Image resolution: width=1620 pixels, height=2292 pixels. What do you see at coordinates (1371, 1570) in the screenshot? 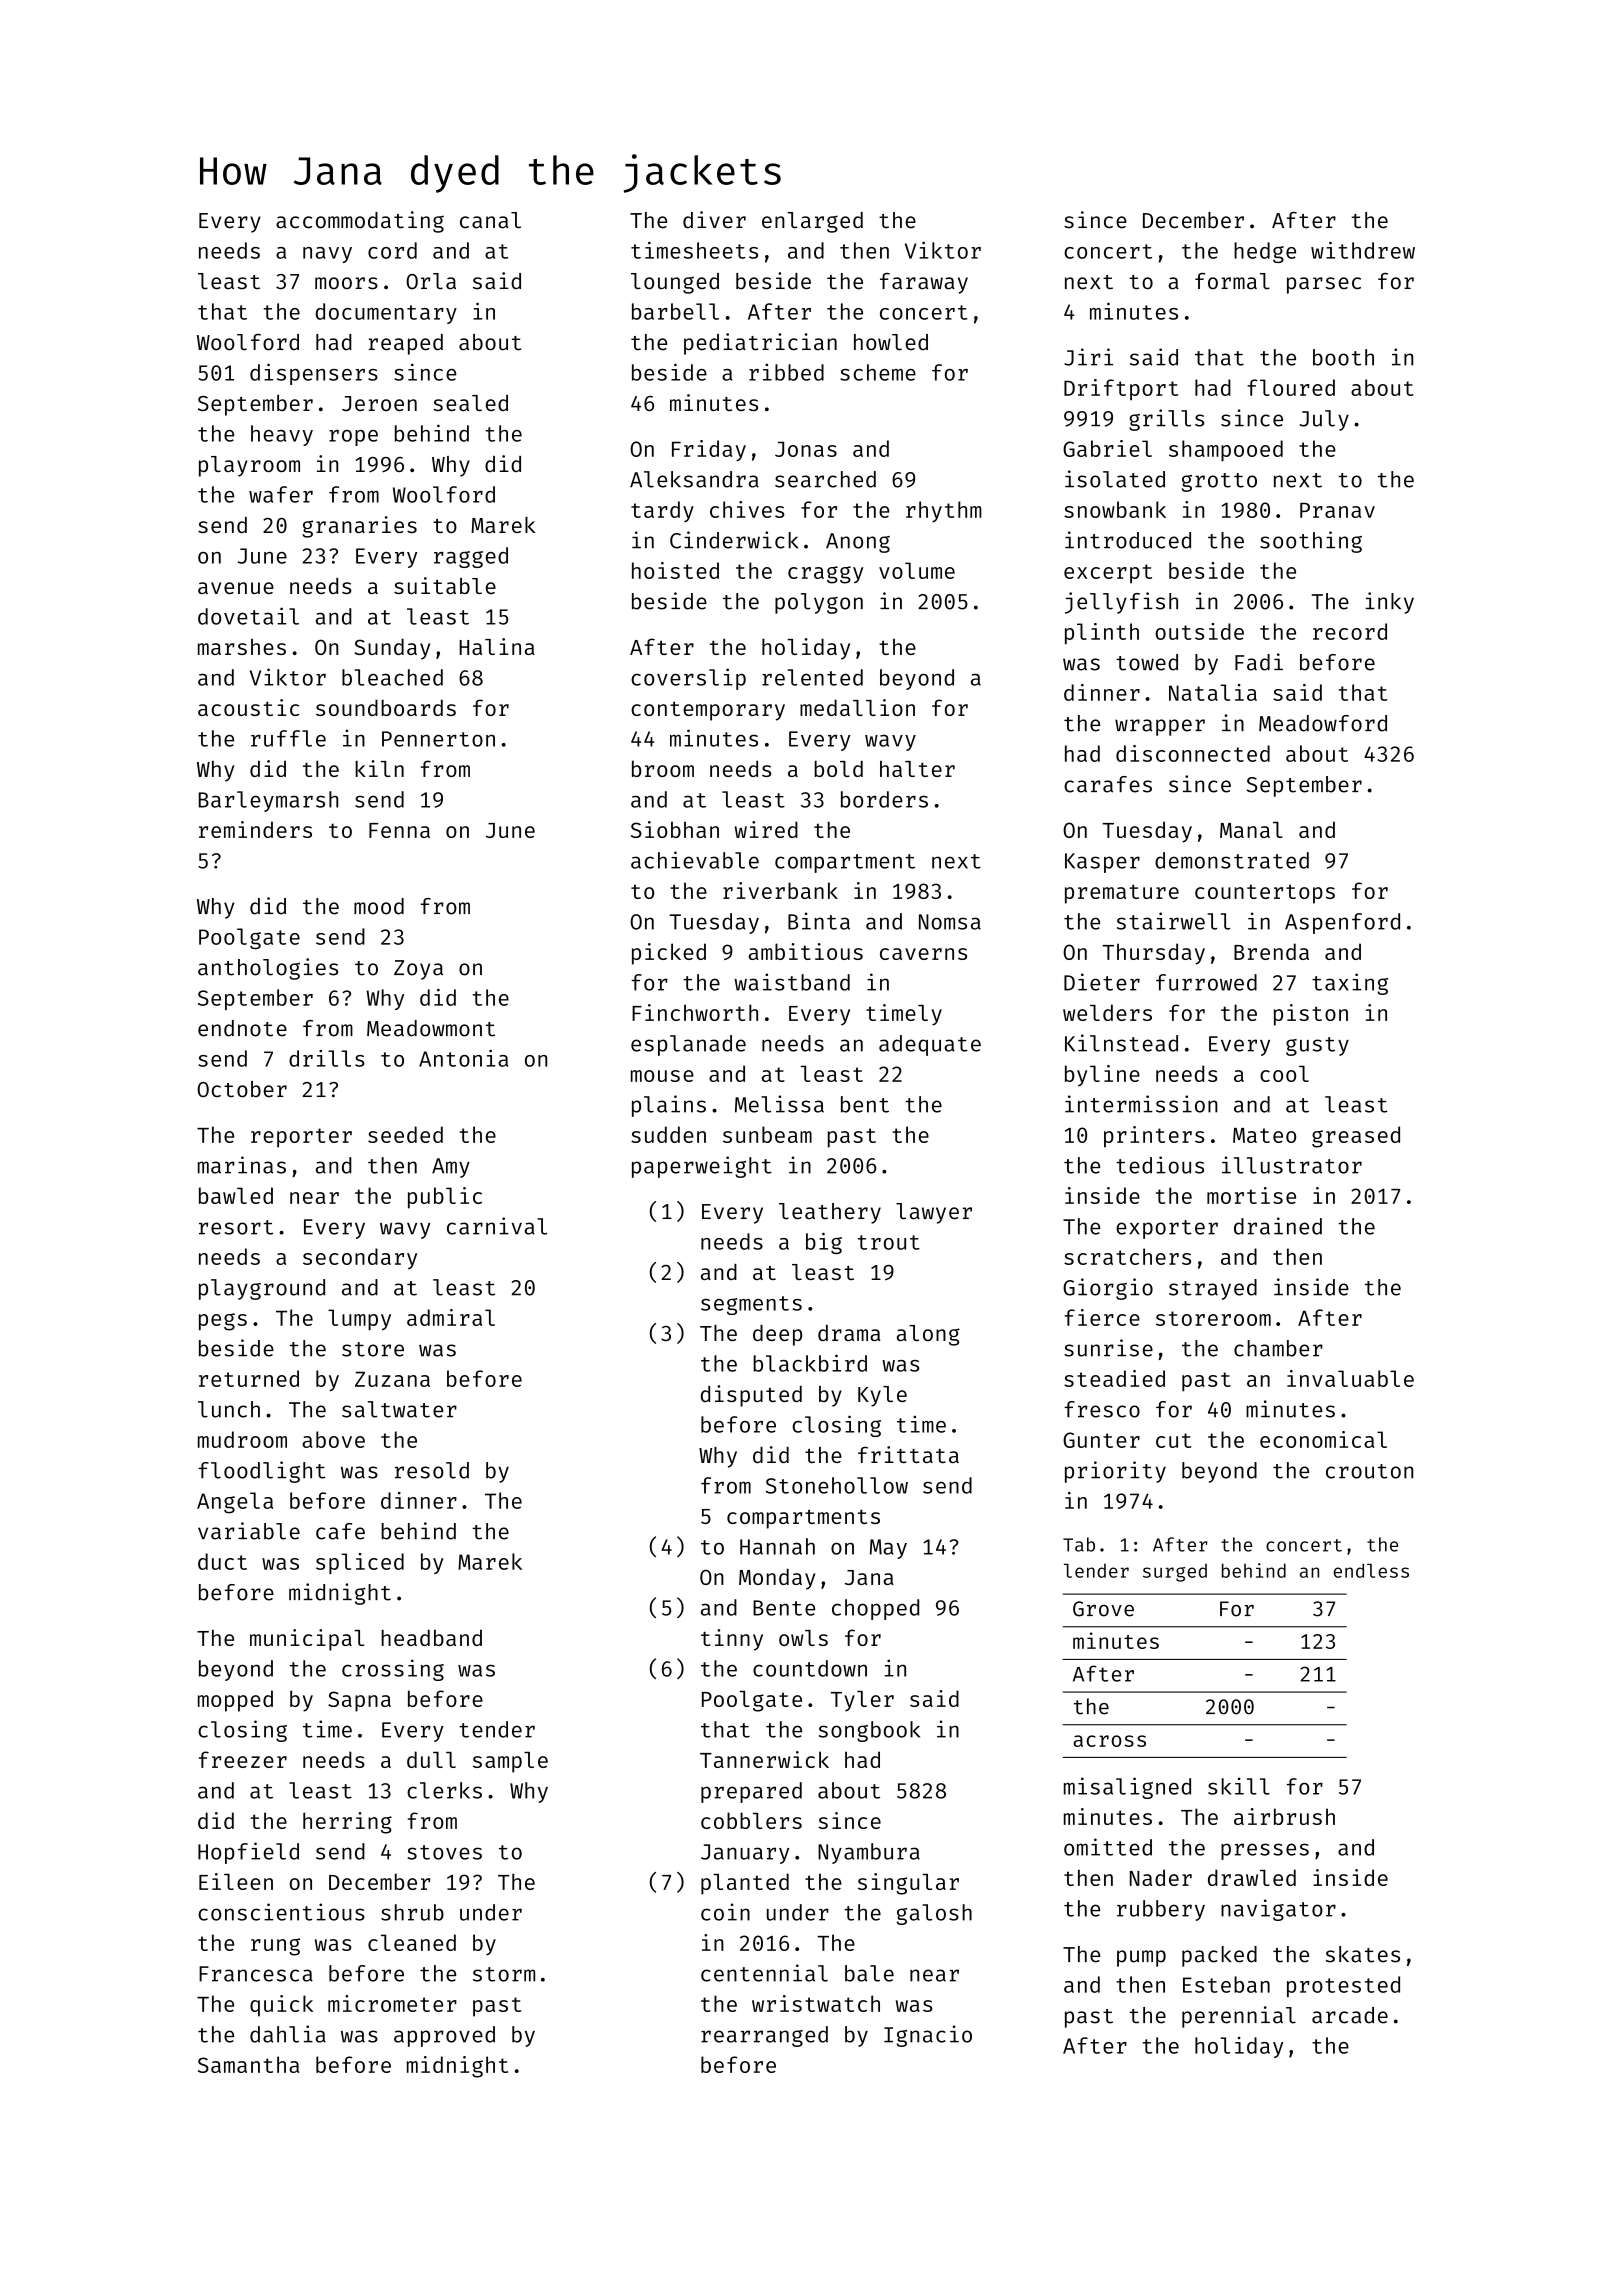
I see `endless` at bounding box center [1371, 1570].
